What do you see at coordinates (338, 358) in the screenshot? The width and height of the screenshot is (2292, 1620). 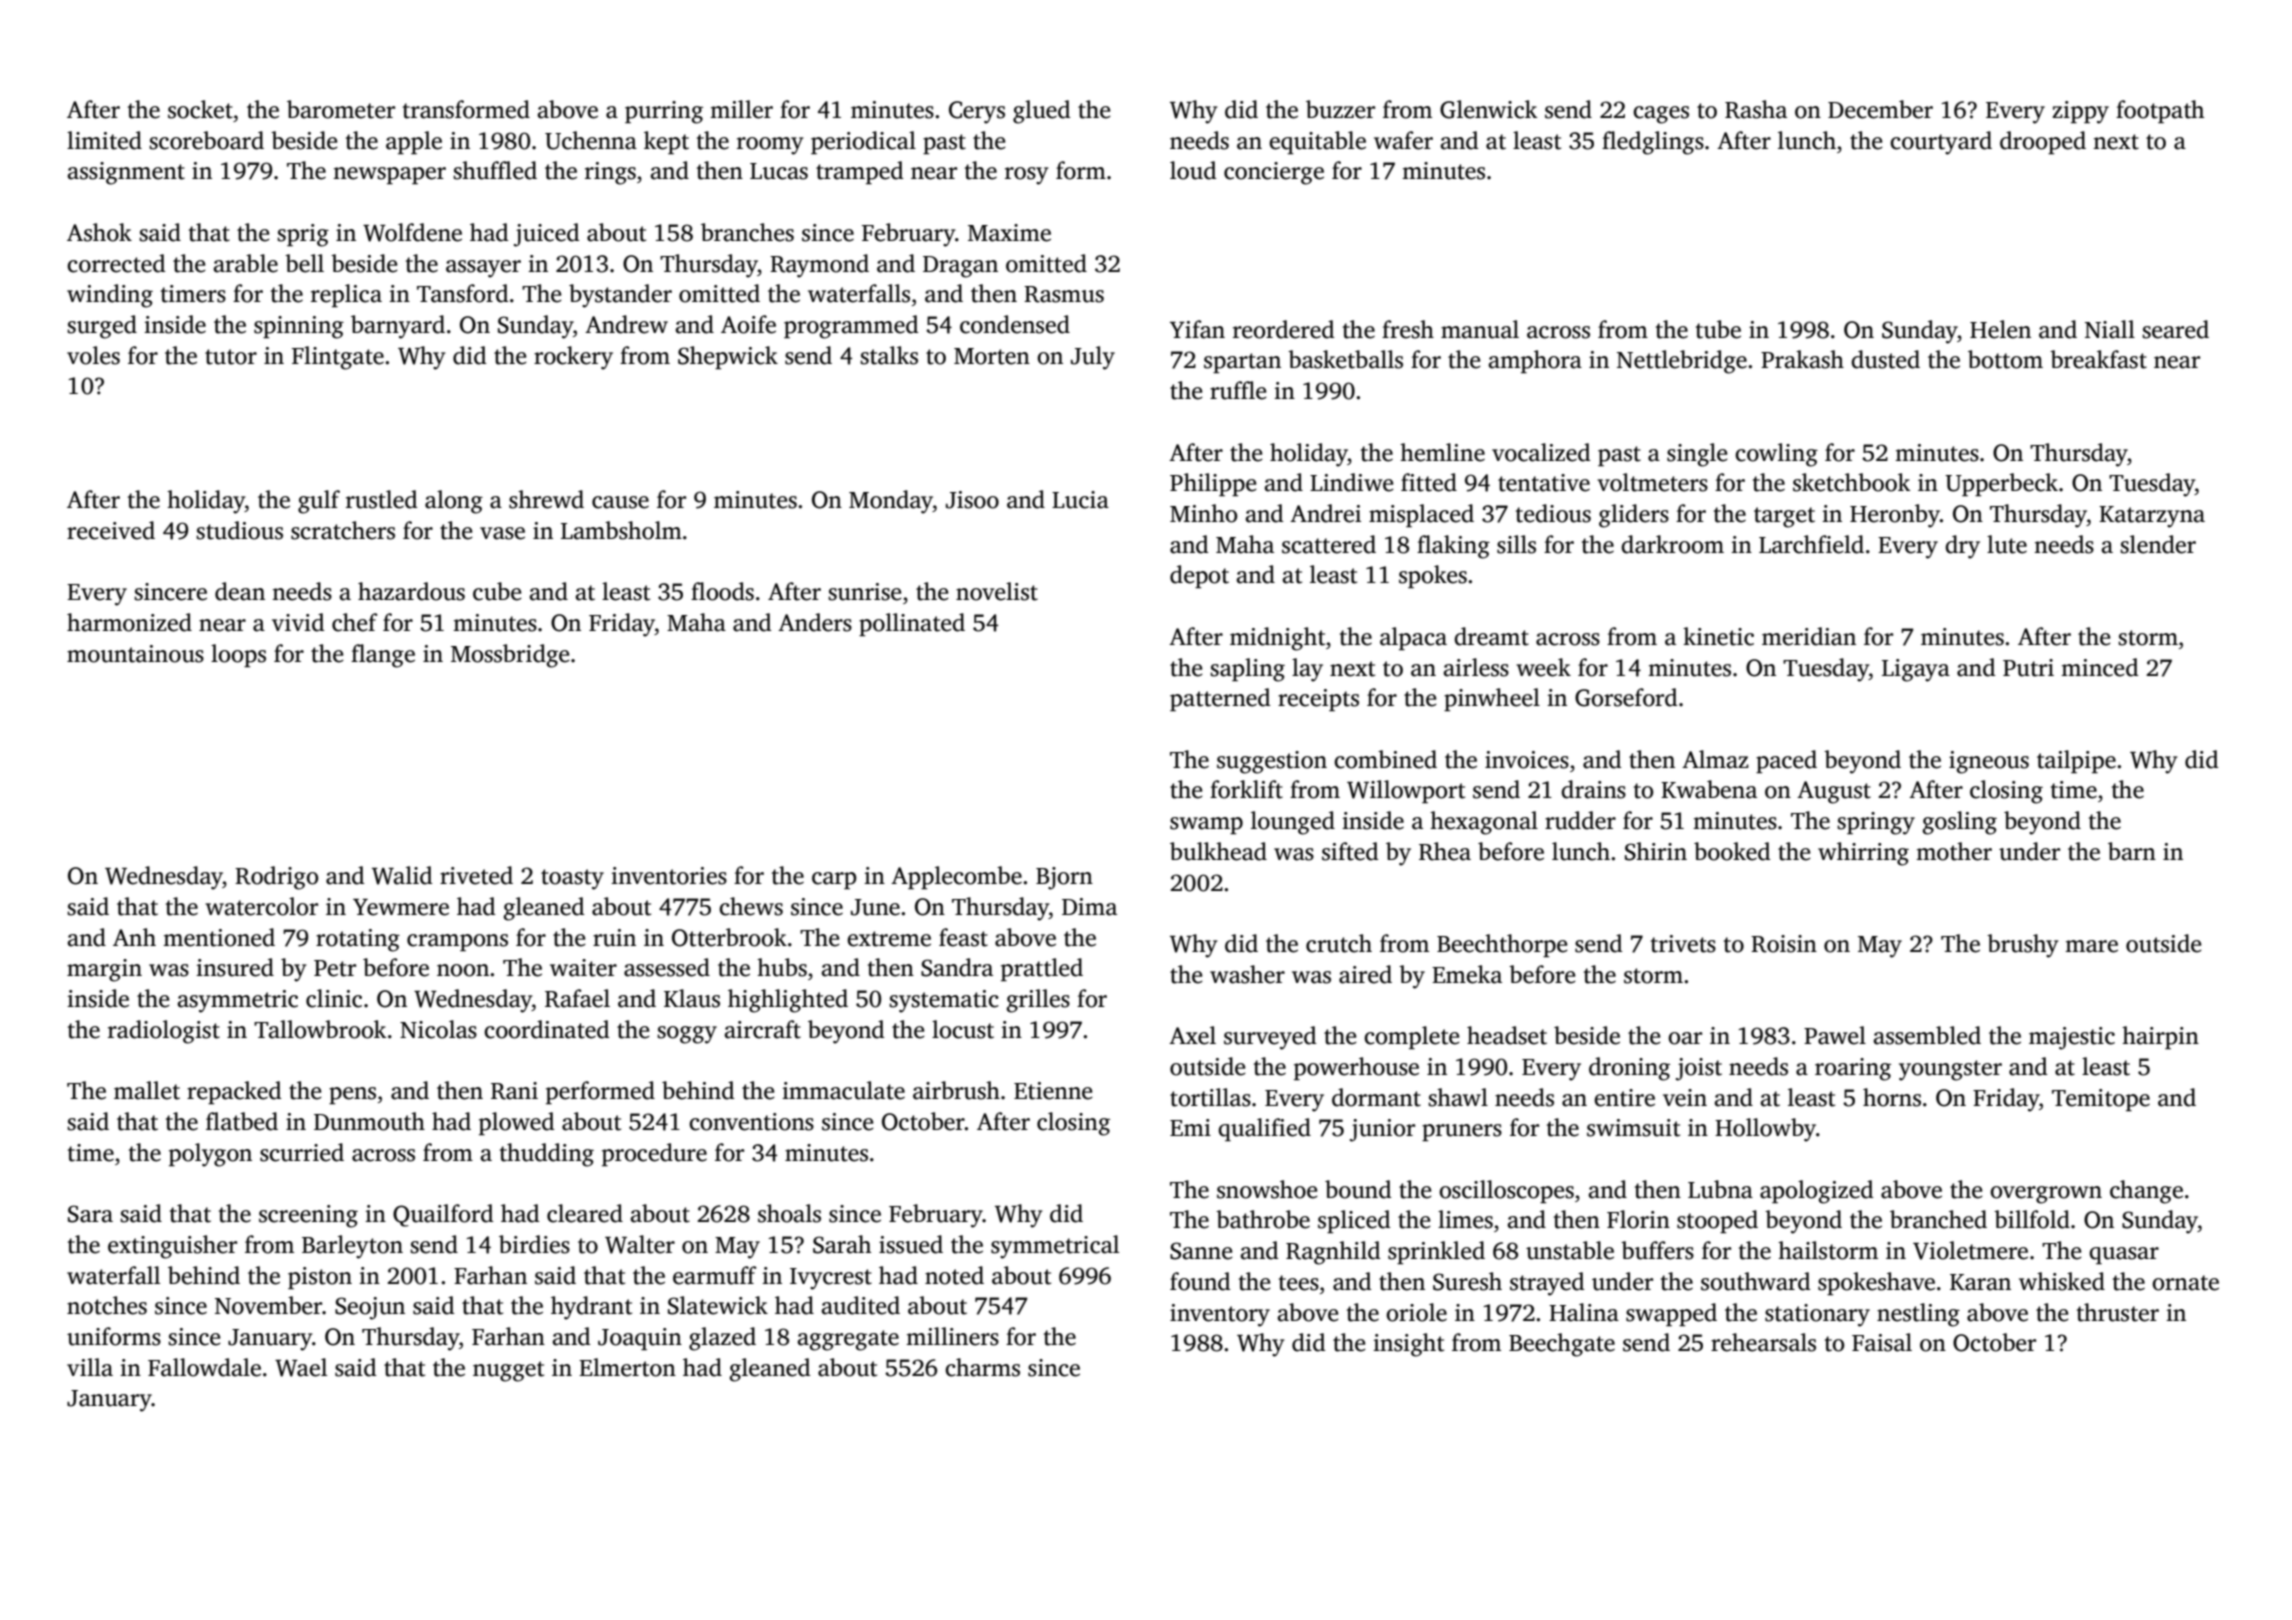 I see `Flintgate` at bounding box center [338, 358].
